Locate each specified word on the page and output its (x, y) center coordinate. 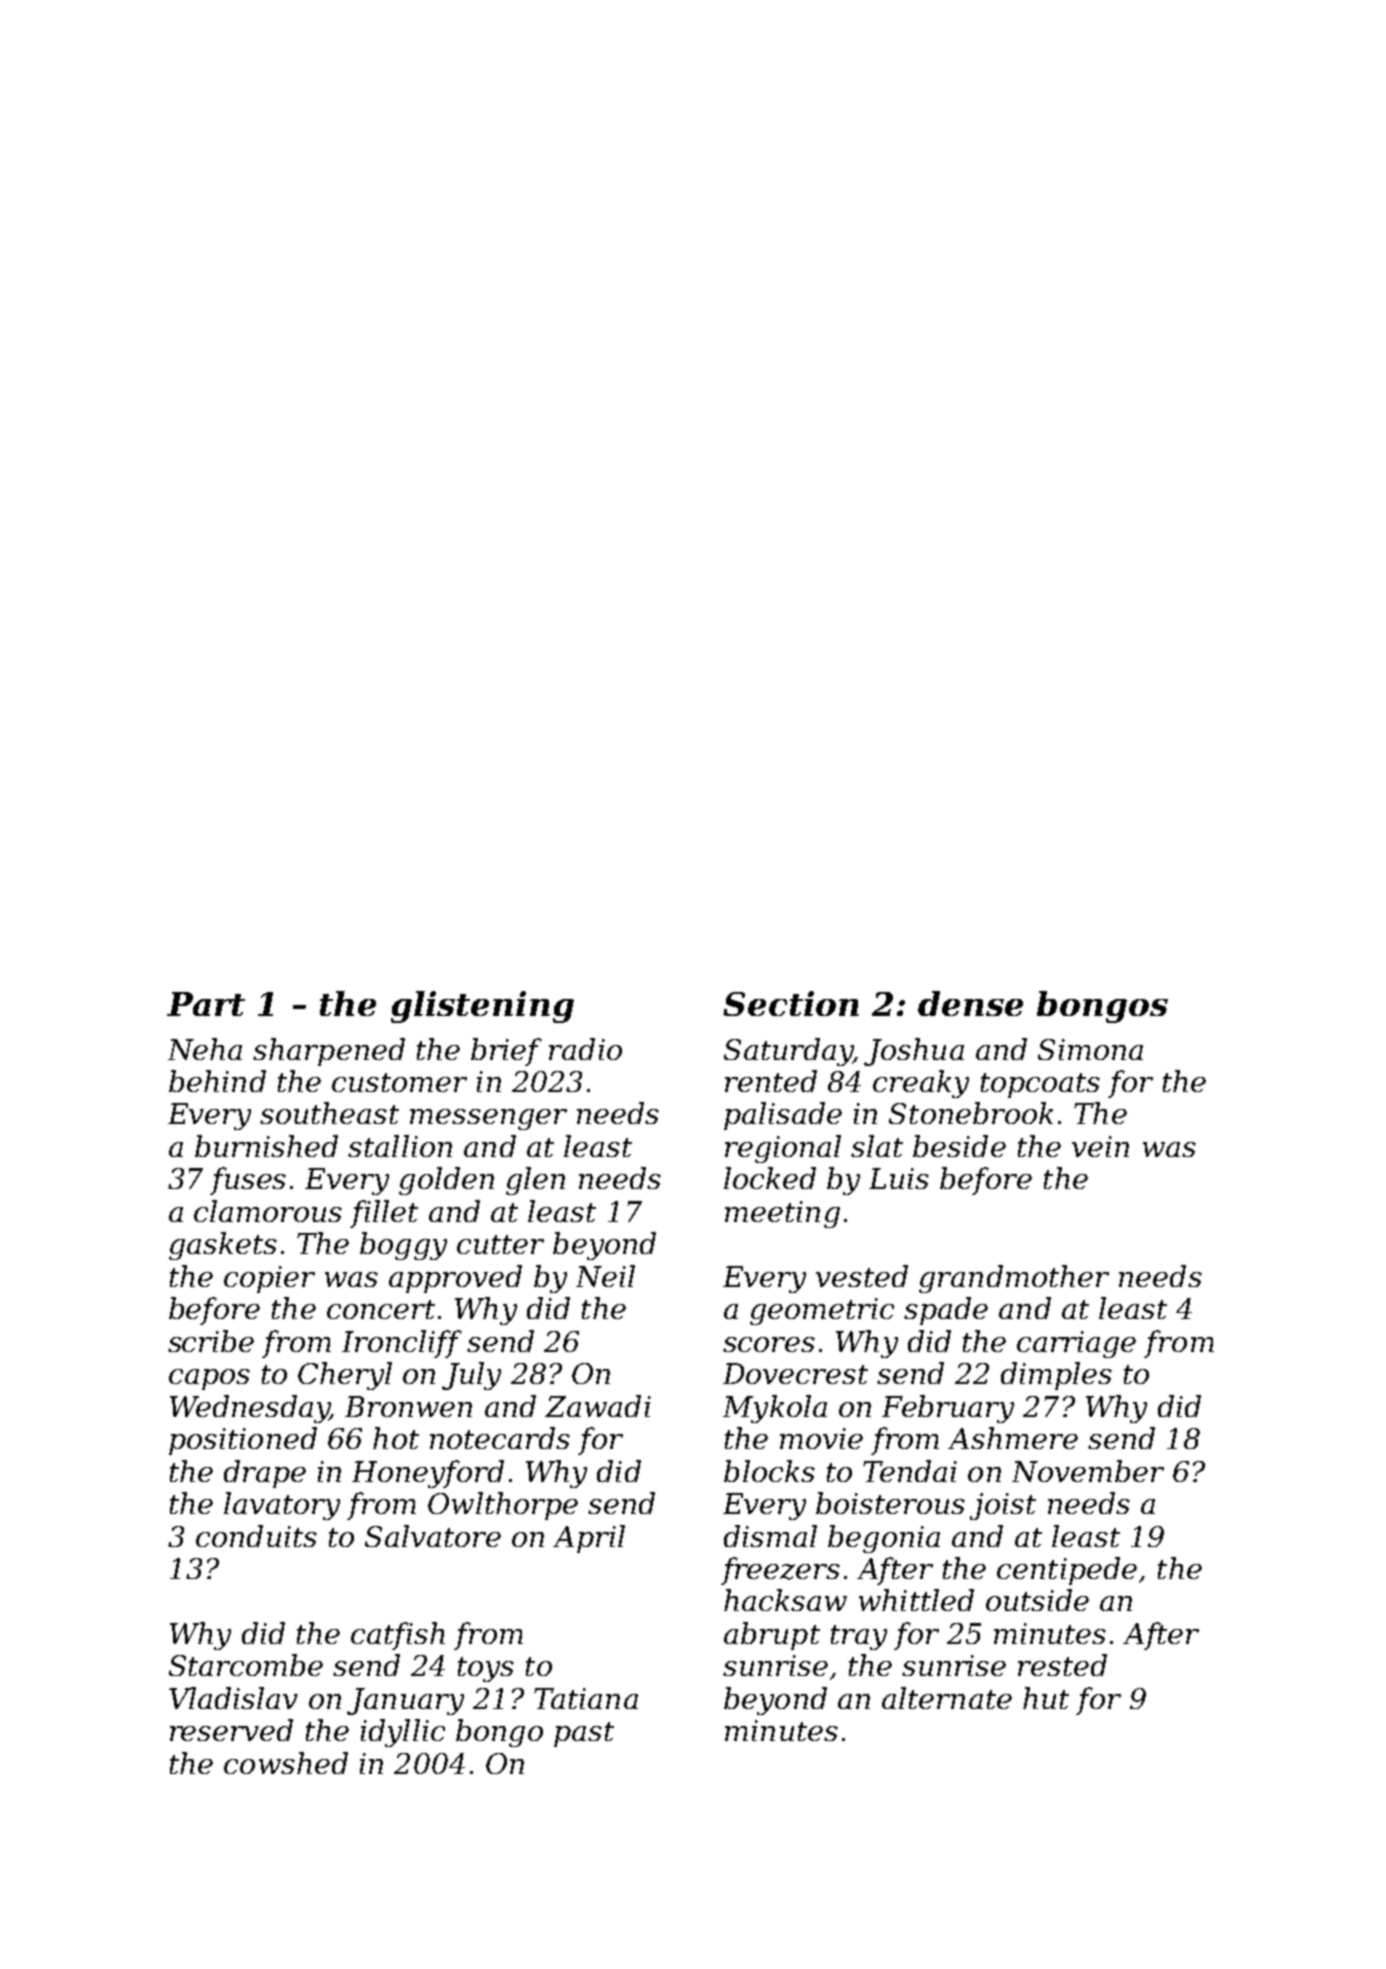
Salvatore (433, 1536)
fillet (384, 1214)
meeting (782, 1214)
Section (791, 1003)
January (405, 1701)
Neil (605, 1276)
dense (970, 1003)
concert (381, 1309)
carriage (1076, 1344)
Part (206, 1004)
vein (1100, 1146)
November (1088, 1471)
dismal (770, 1536)
